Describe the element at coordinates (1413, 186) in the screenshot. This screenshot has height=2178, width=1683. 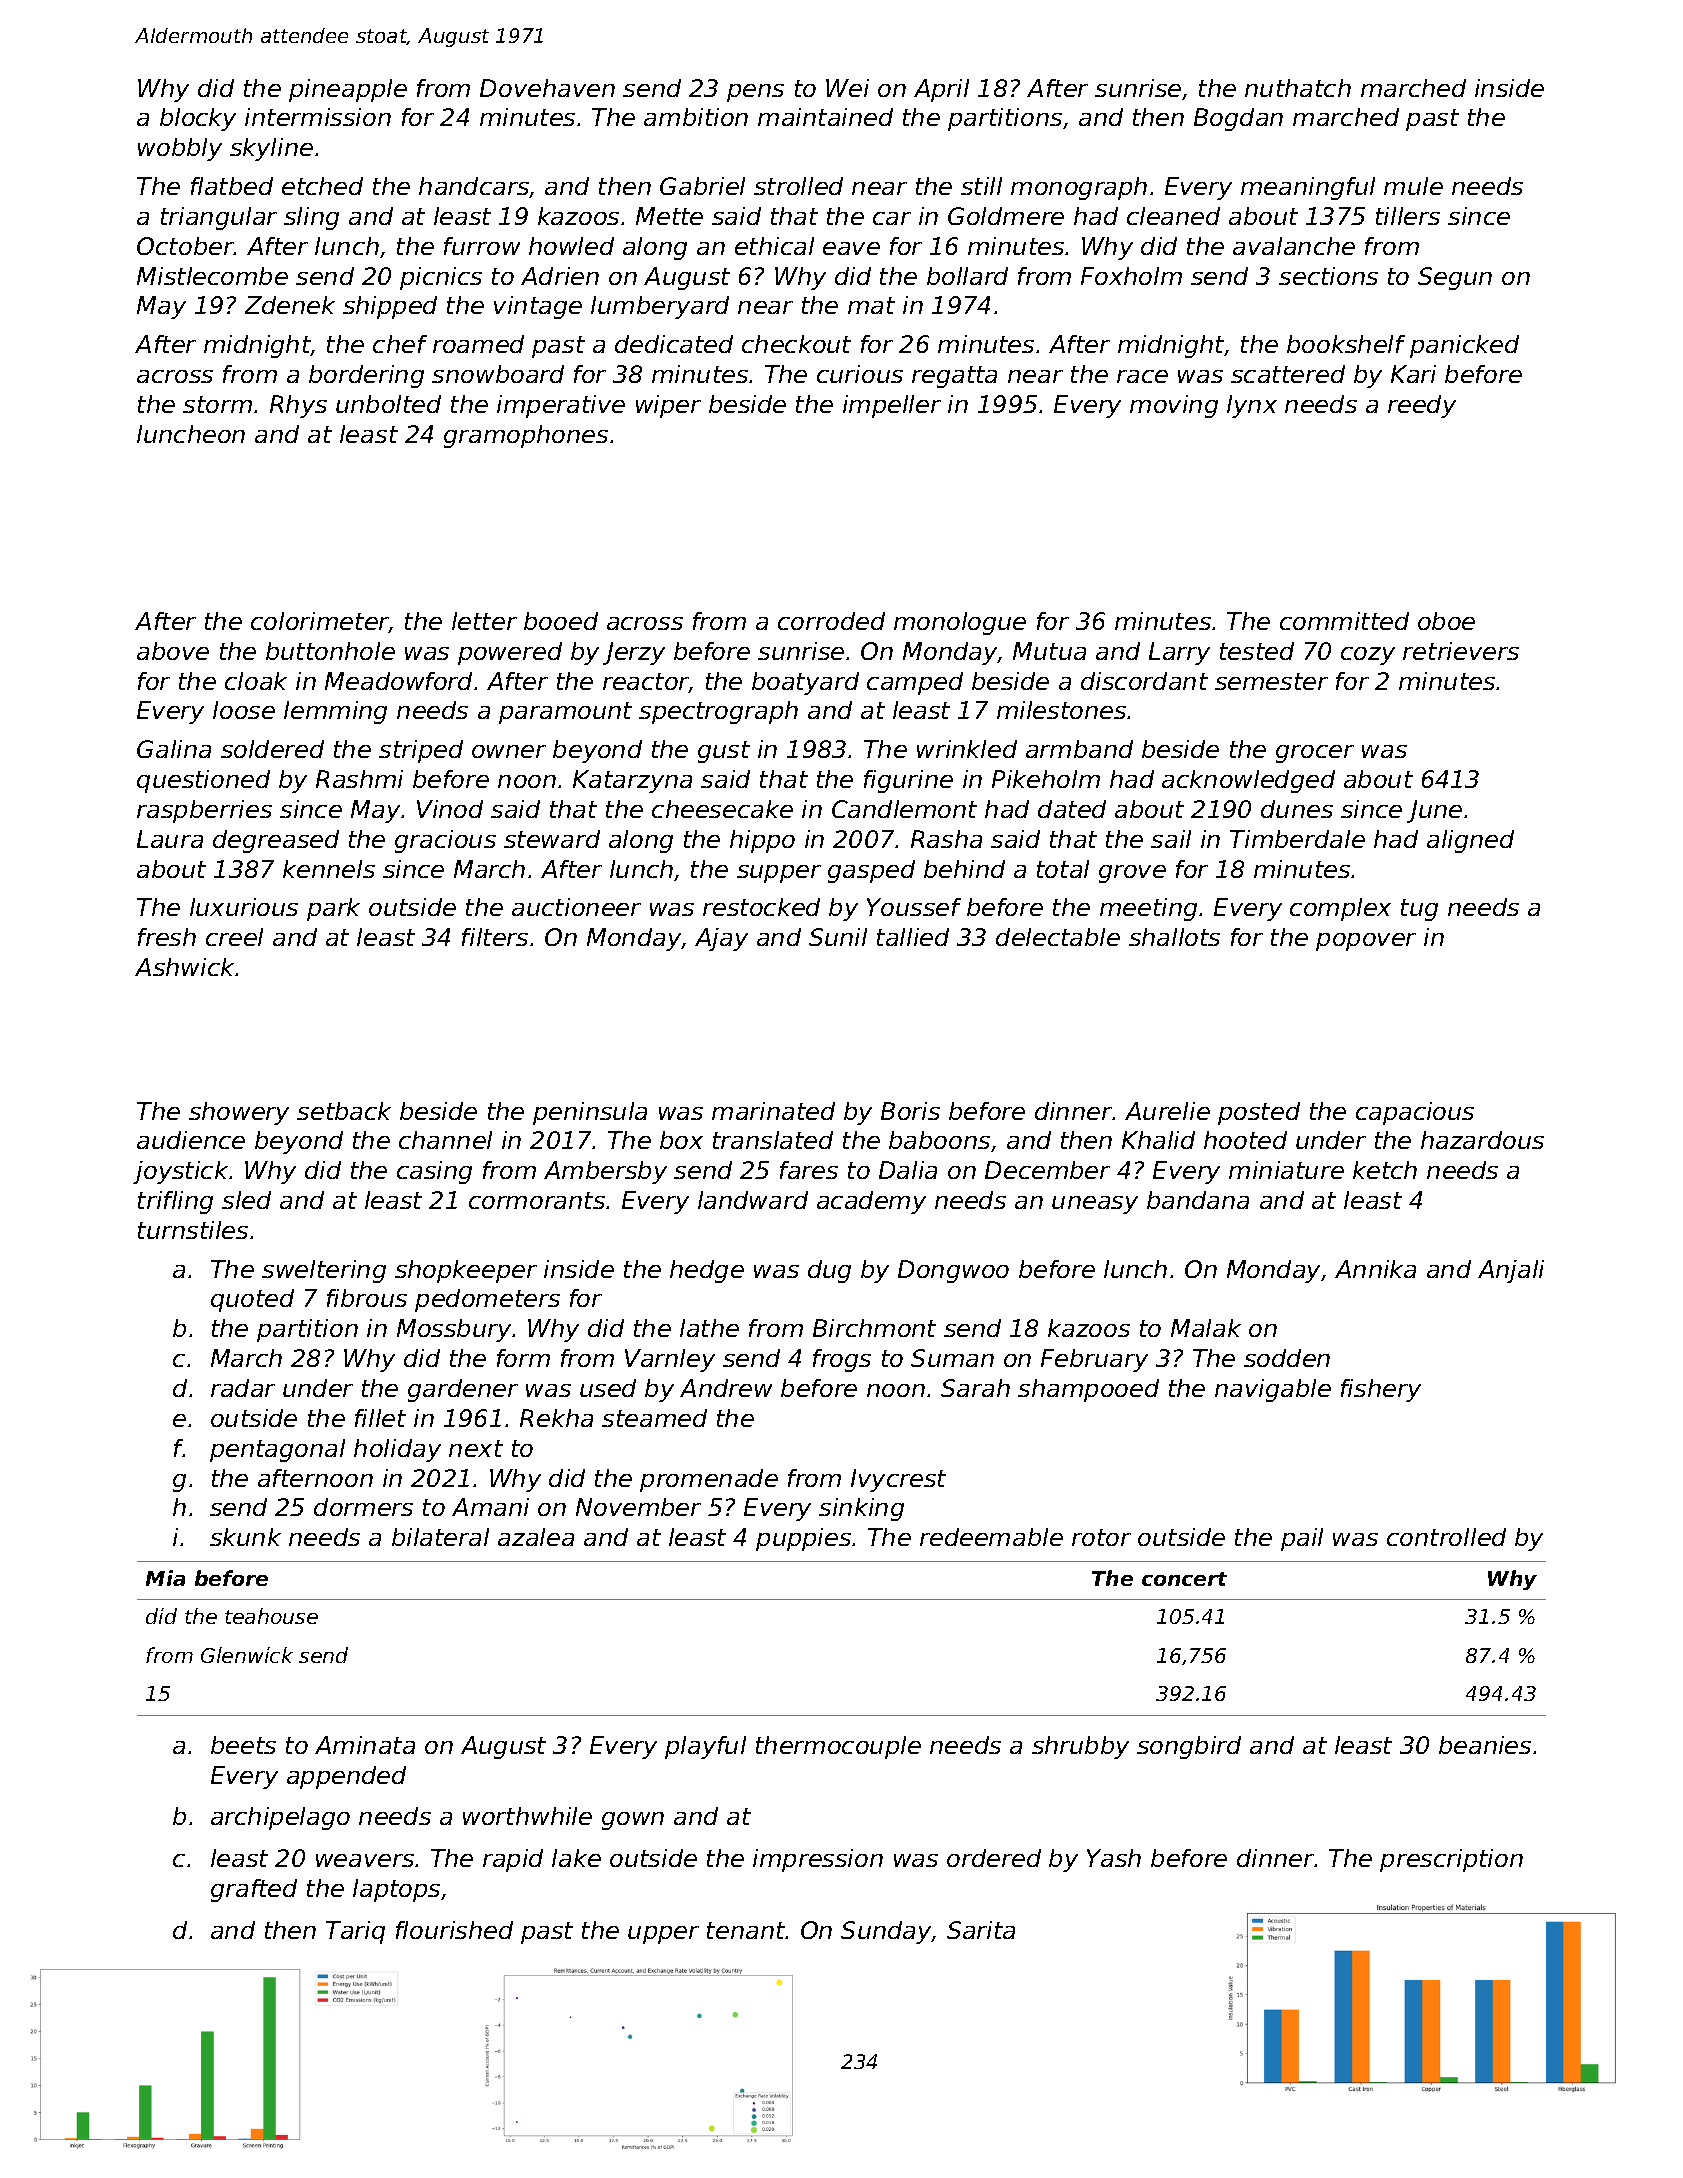
I see `mule` at that location.
